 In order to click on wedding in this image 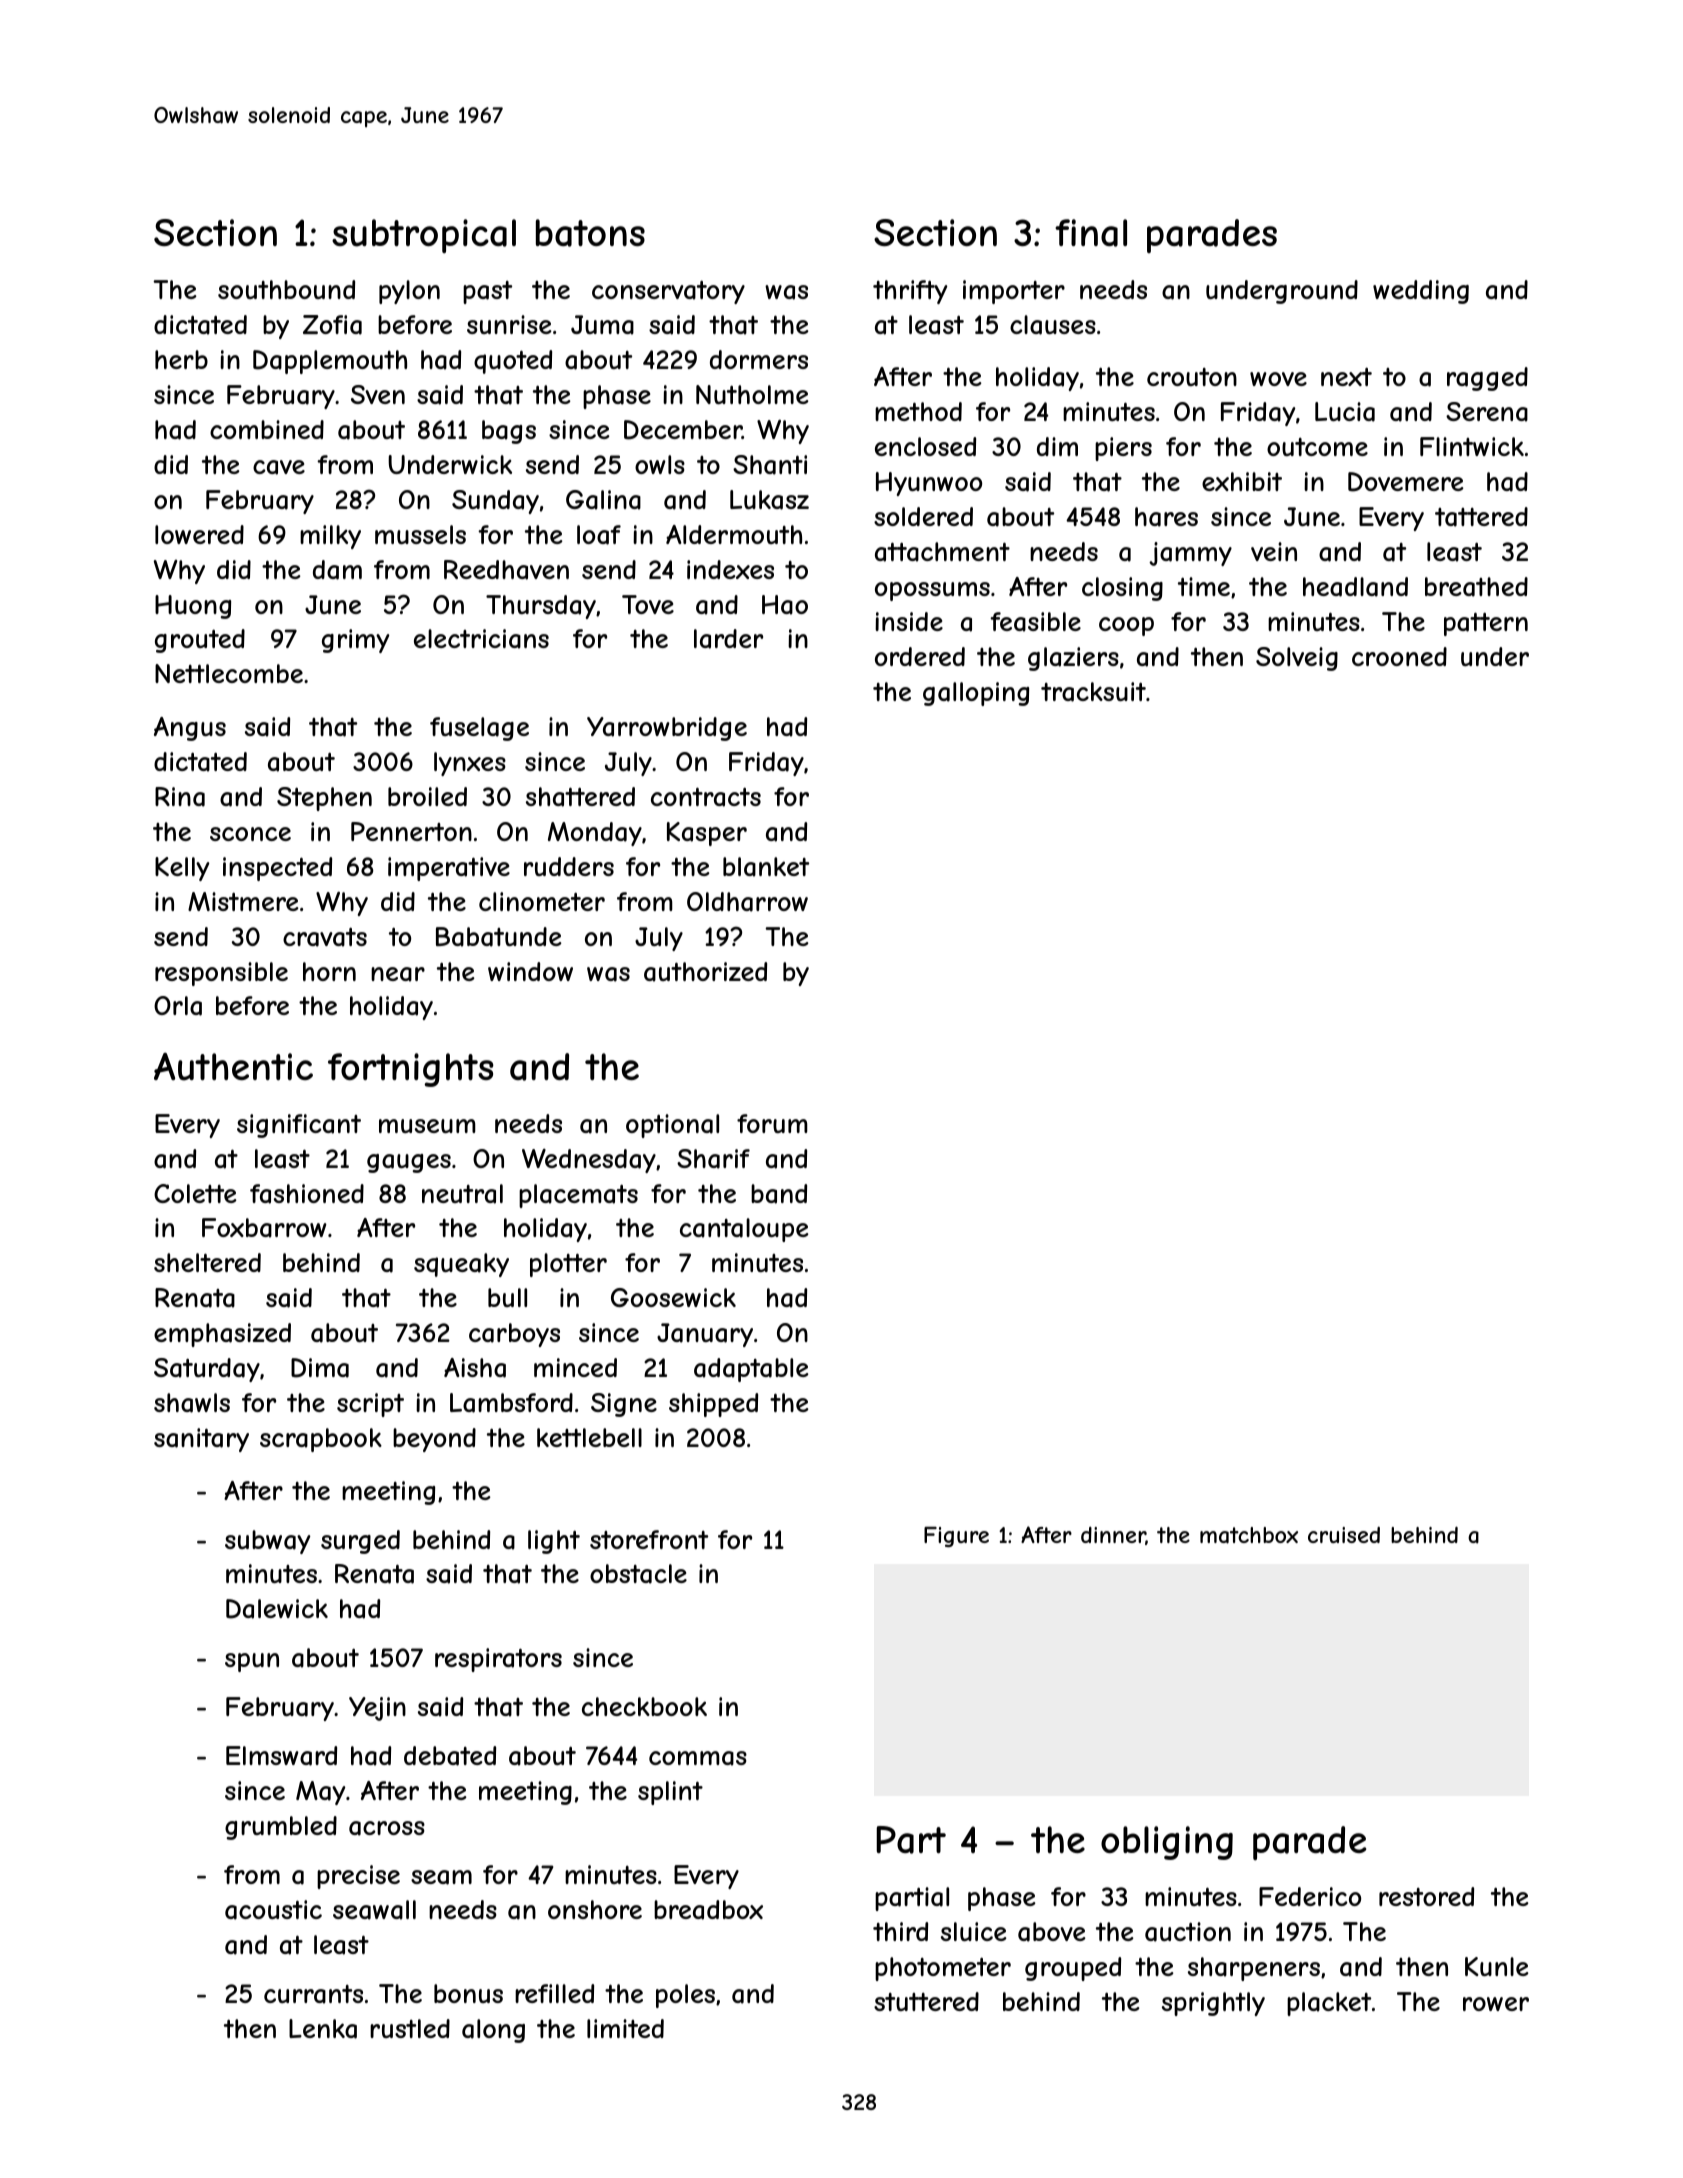, I will do `click(1421, 292)`.
